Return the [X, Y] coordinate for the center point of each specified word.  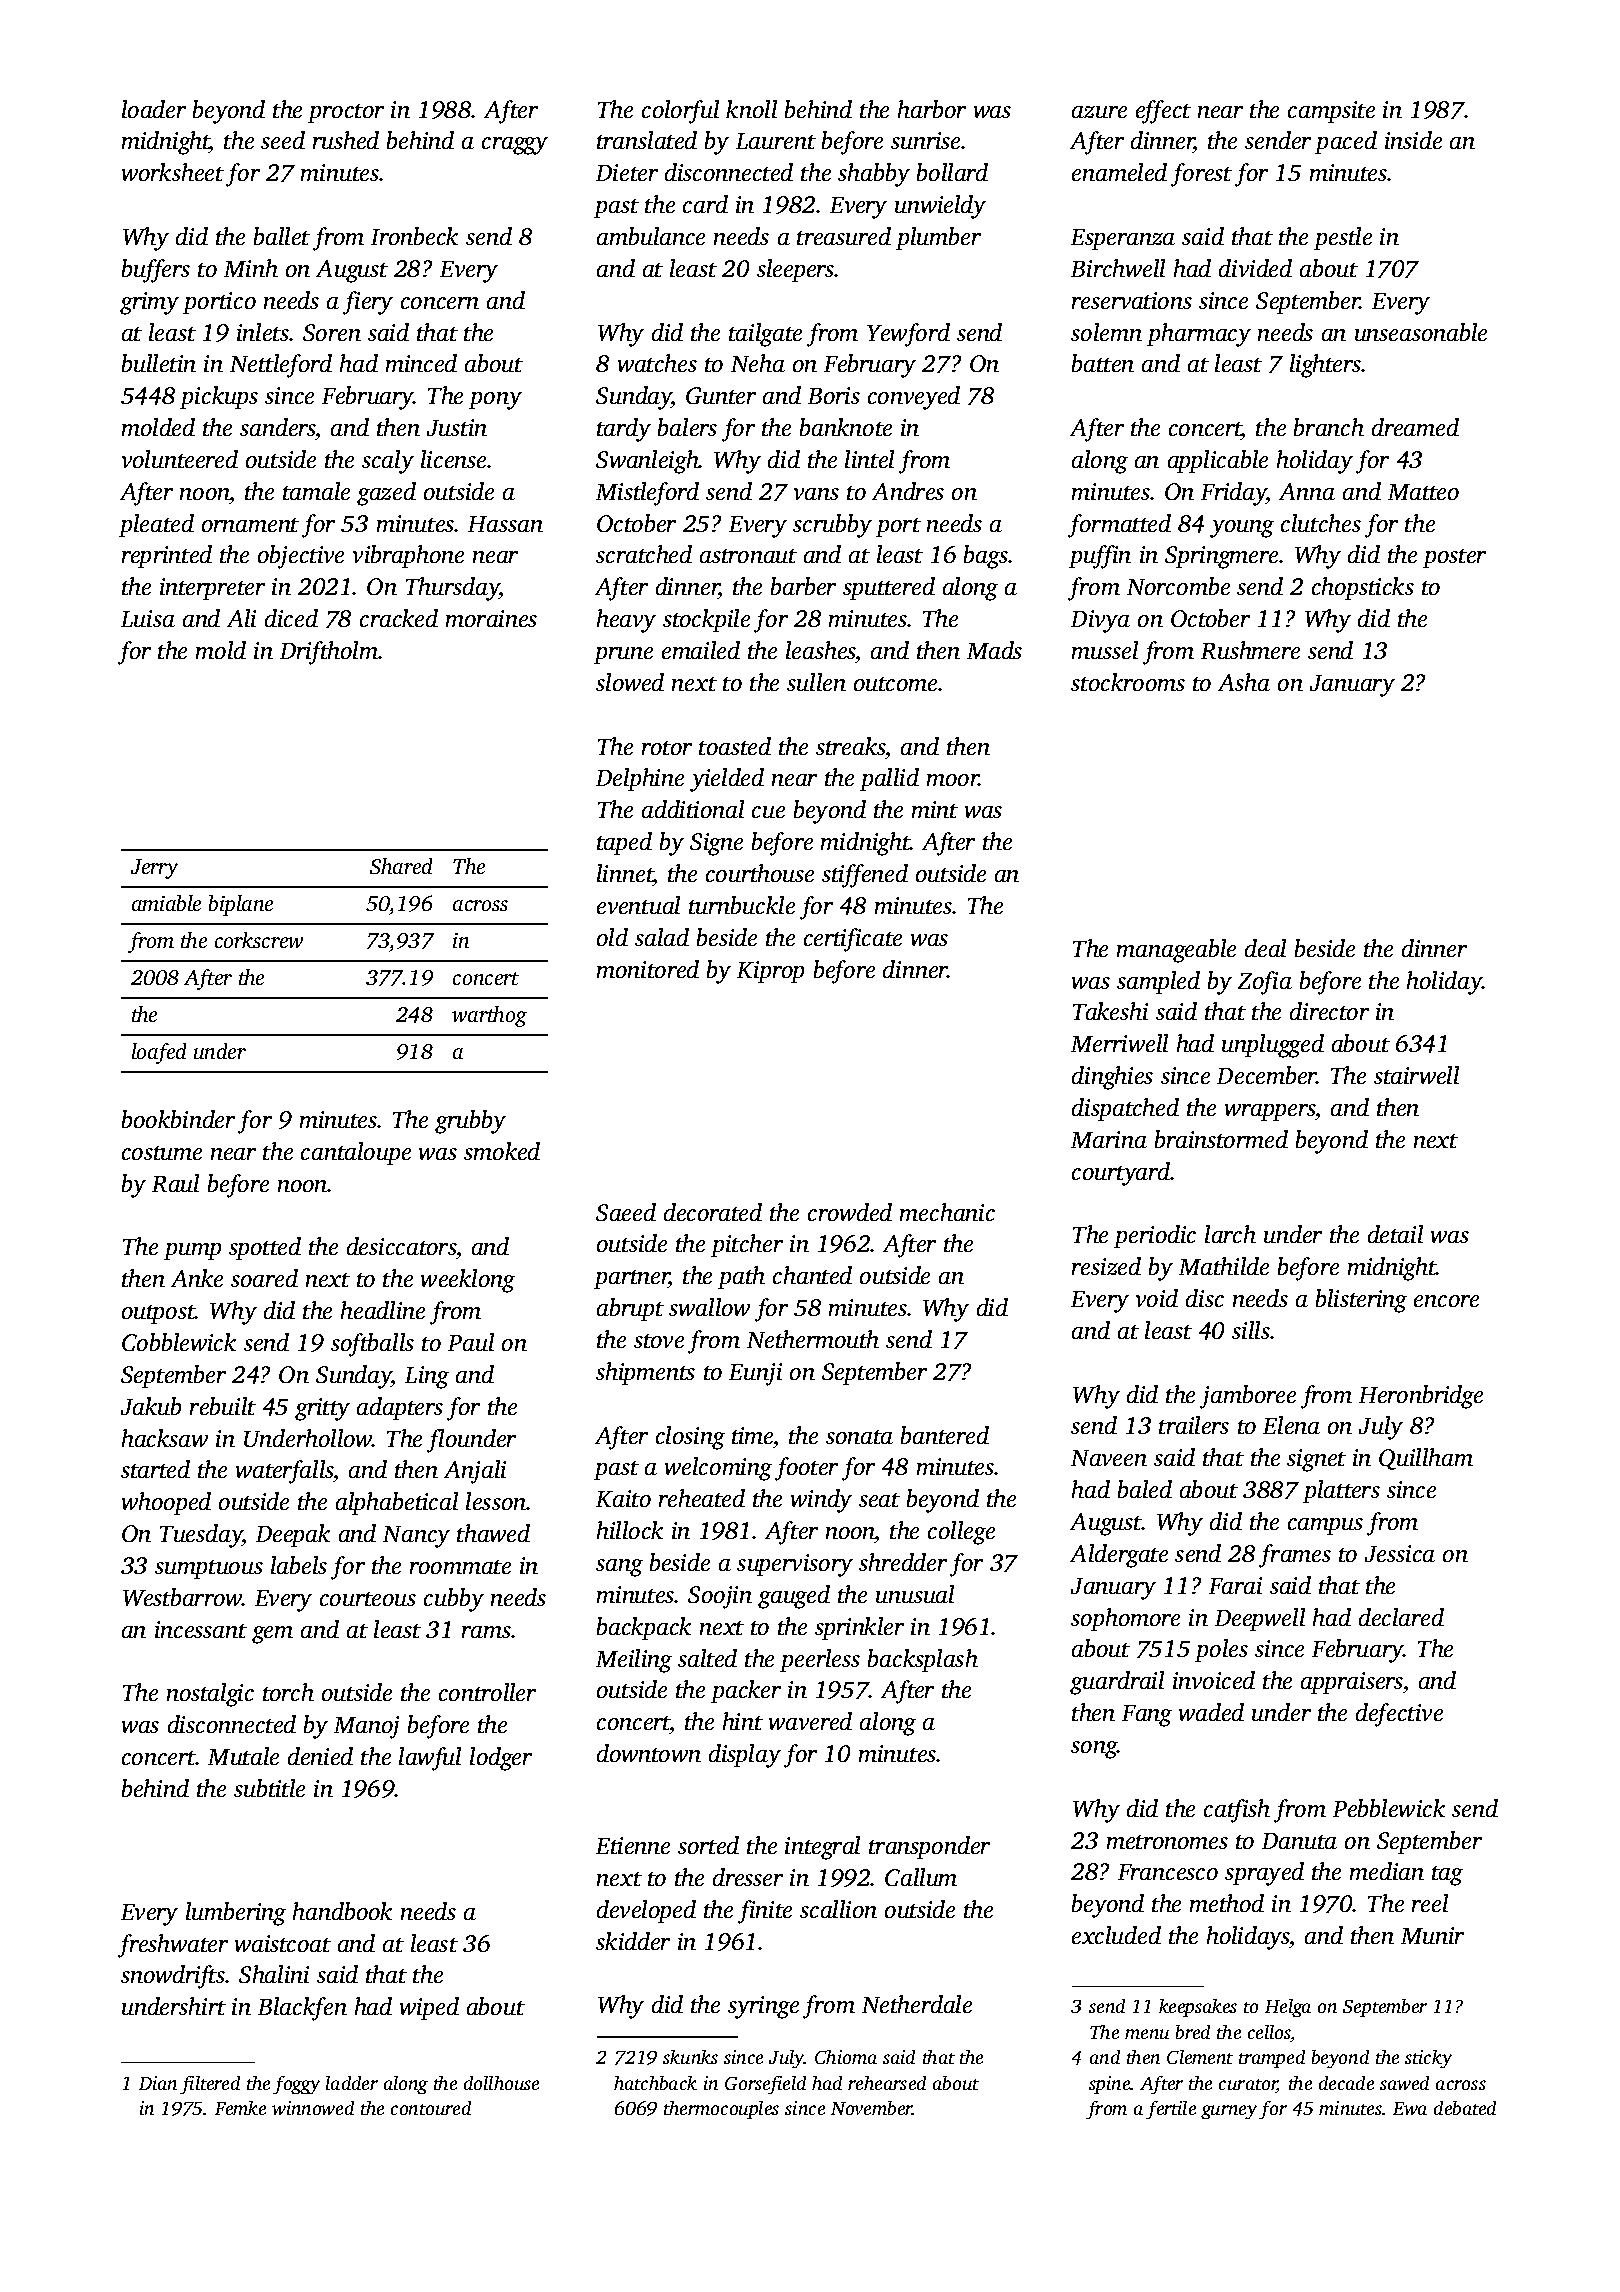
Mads [994, 650]
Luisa [148, 618]
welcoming [718, 1469]
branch [1329, 427]
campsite [1331, 112]
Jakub [151, 1406]
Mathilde [1224, 1266]
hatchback [655, 2083]
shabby [874, 175]
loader [154, 109]
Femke [240, 2108]
